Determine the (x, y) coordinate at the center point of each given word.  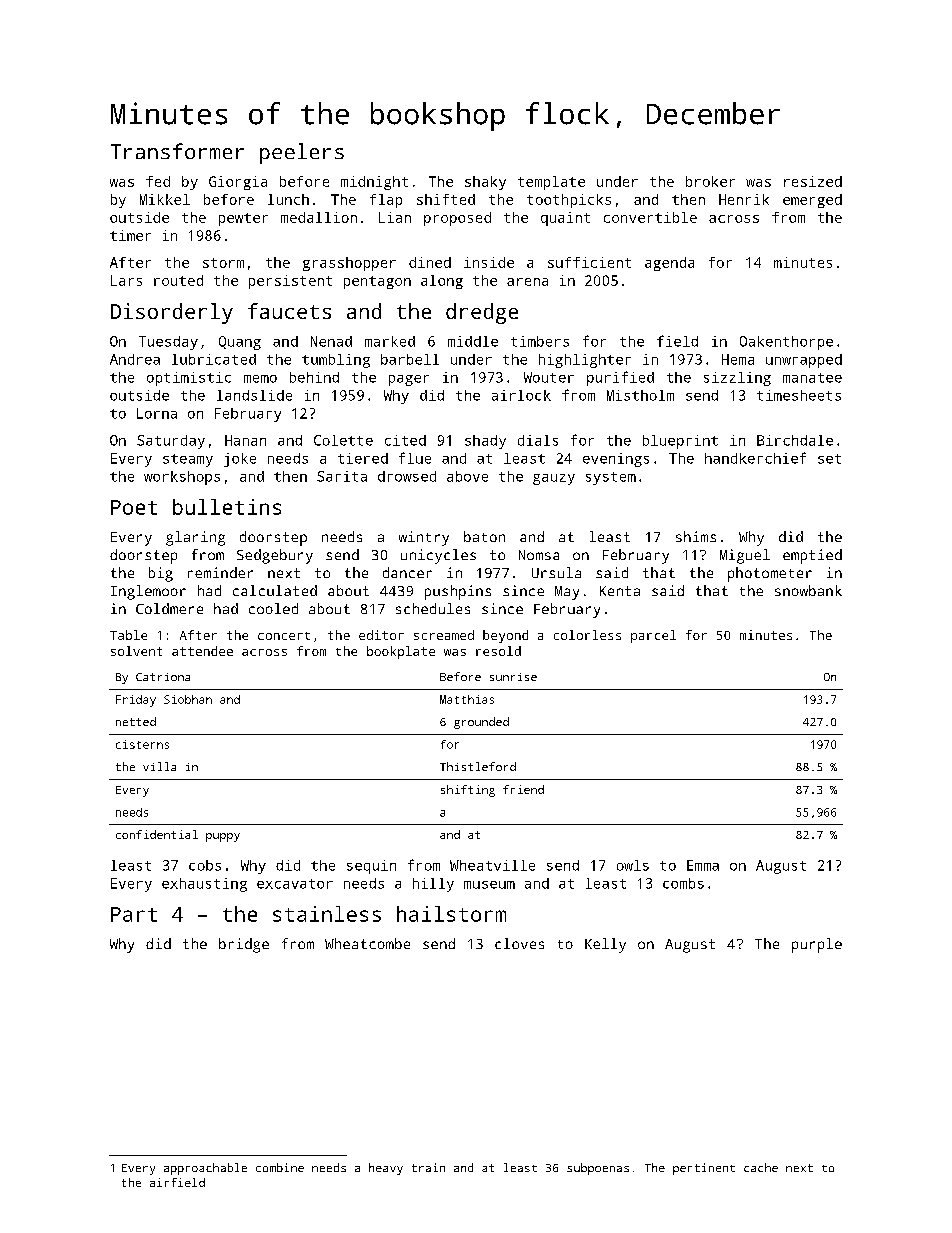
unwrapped (804, 361)
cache (761, 1167)
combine (280, 1167)
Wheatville (492, 865)
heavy (386, 1169)
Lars (126, 280)
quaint (565, 219)
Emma (703, 865)
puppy (223, 837)
